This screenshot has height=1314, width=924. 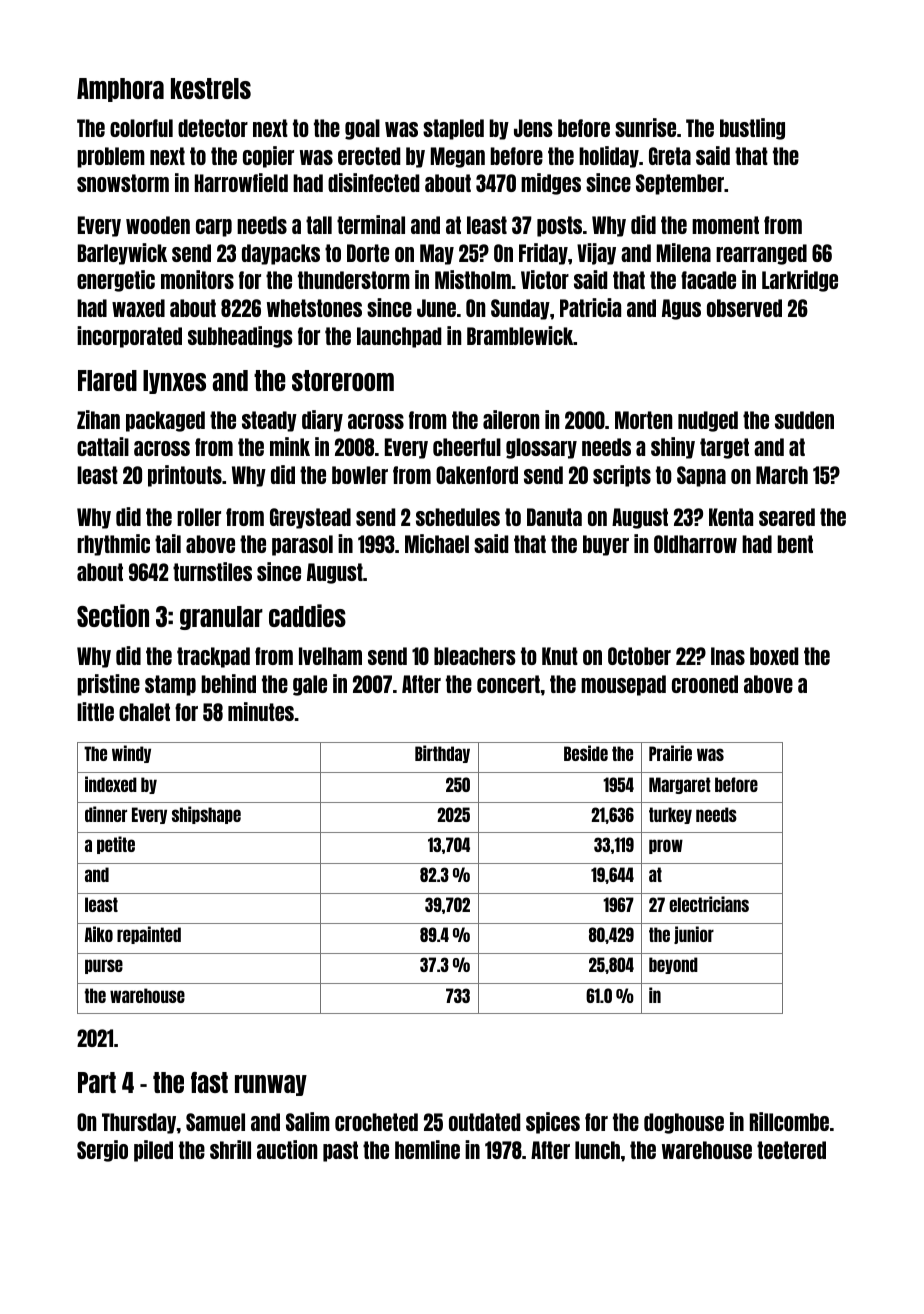 What do you see at coordinates (427, 1149) in the screenshot?
I see `hemline` at bounding box center [427, 1149].
